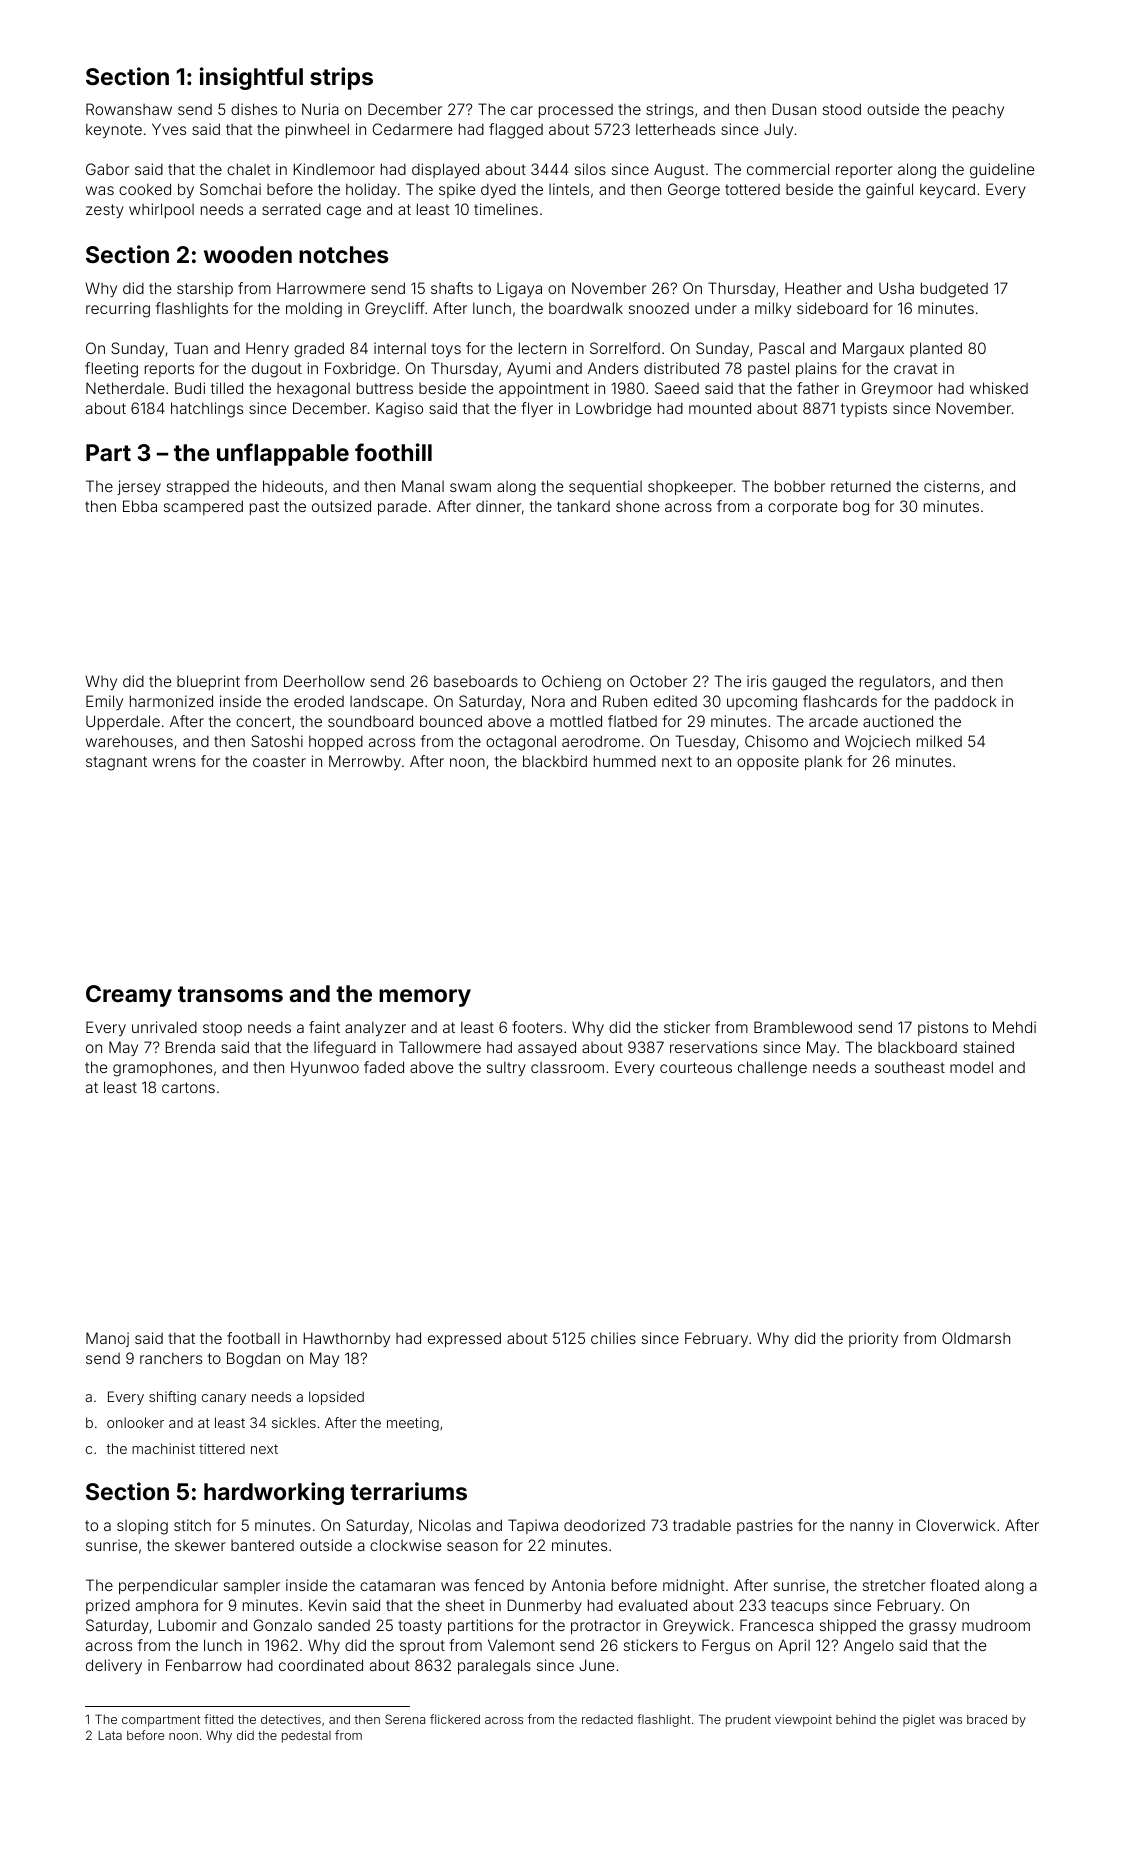 The image size is (1125, 1853). What do you see at coordinates (1002, 171) in the image?
I see `guideline` at bounding box center [1002, 171].
